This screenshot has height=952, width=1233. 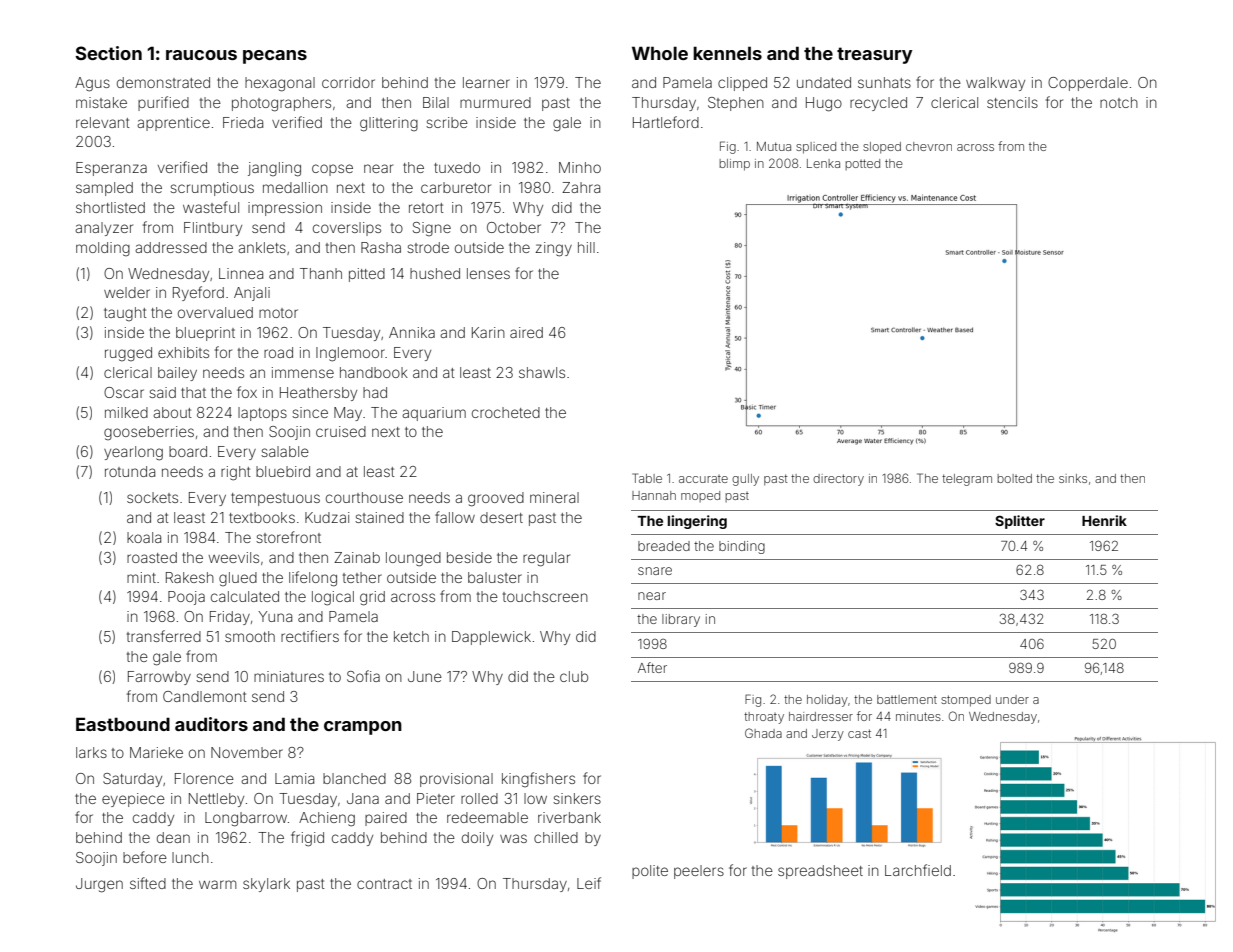 I want to click on zingy, so click(x=553, y=249).
